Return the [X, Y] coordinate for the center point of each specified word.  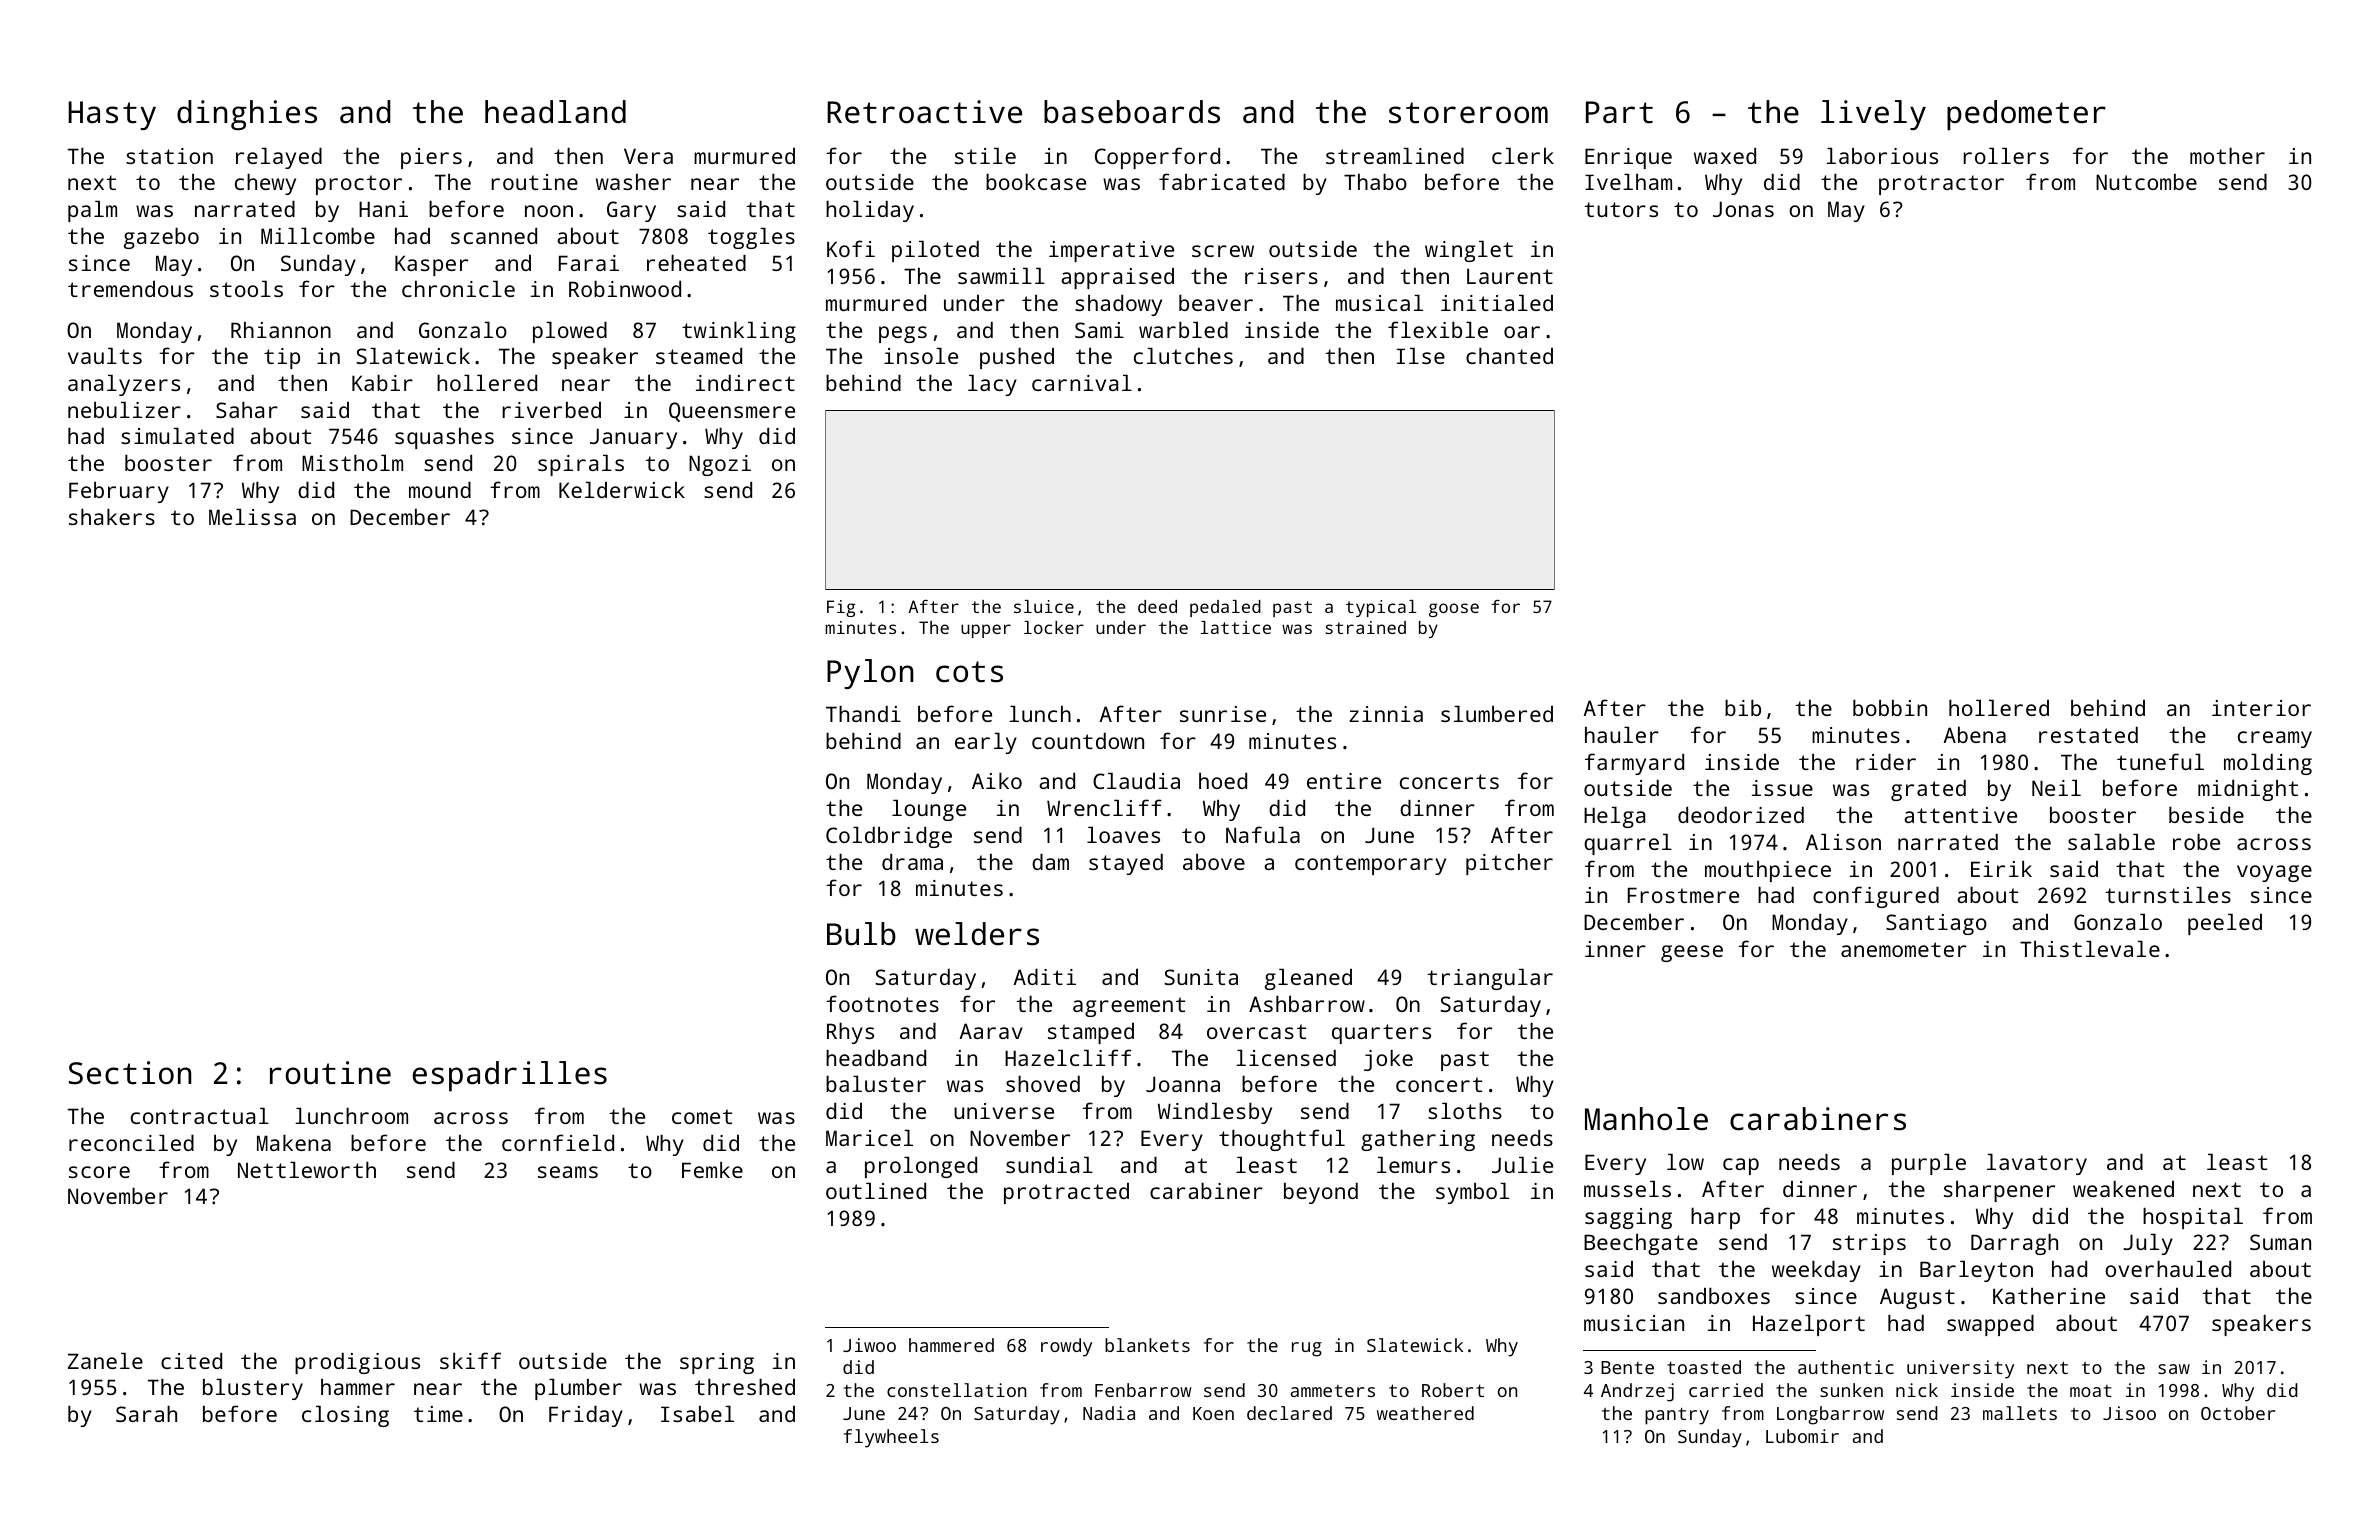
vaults [105, 355]
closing [345, 1416]
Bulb [861, 934]
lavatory [2037, 1164]
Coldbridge [889, 837]
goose [1454, 610]
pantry [1677, 1416]
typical [1381, 608]
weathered [1425, 1413]
